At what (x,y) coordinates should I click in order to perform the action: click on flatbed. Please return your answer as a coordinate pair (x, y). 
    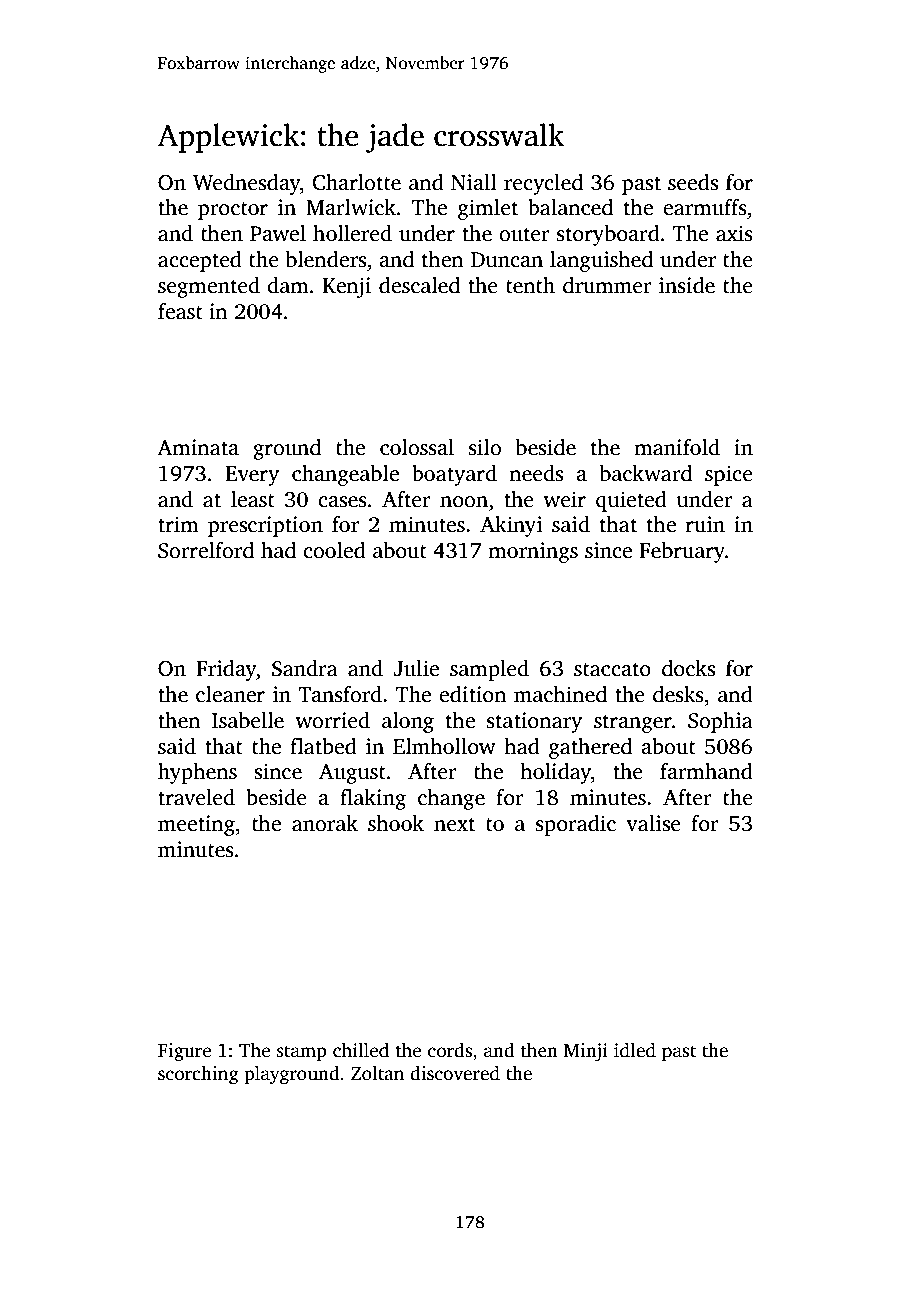
    Looking at the image, I should click on (323, 746).
